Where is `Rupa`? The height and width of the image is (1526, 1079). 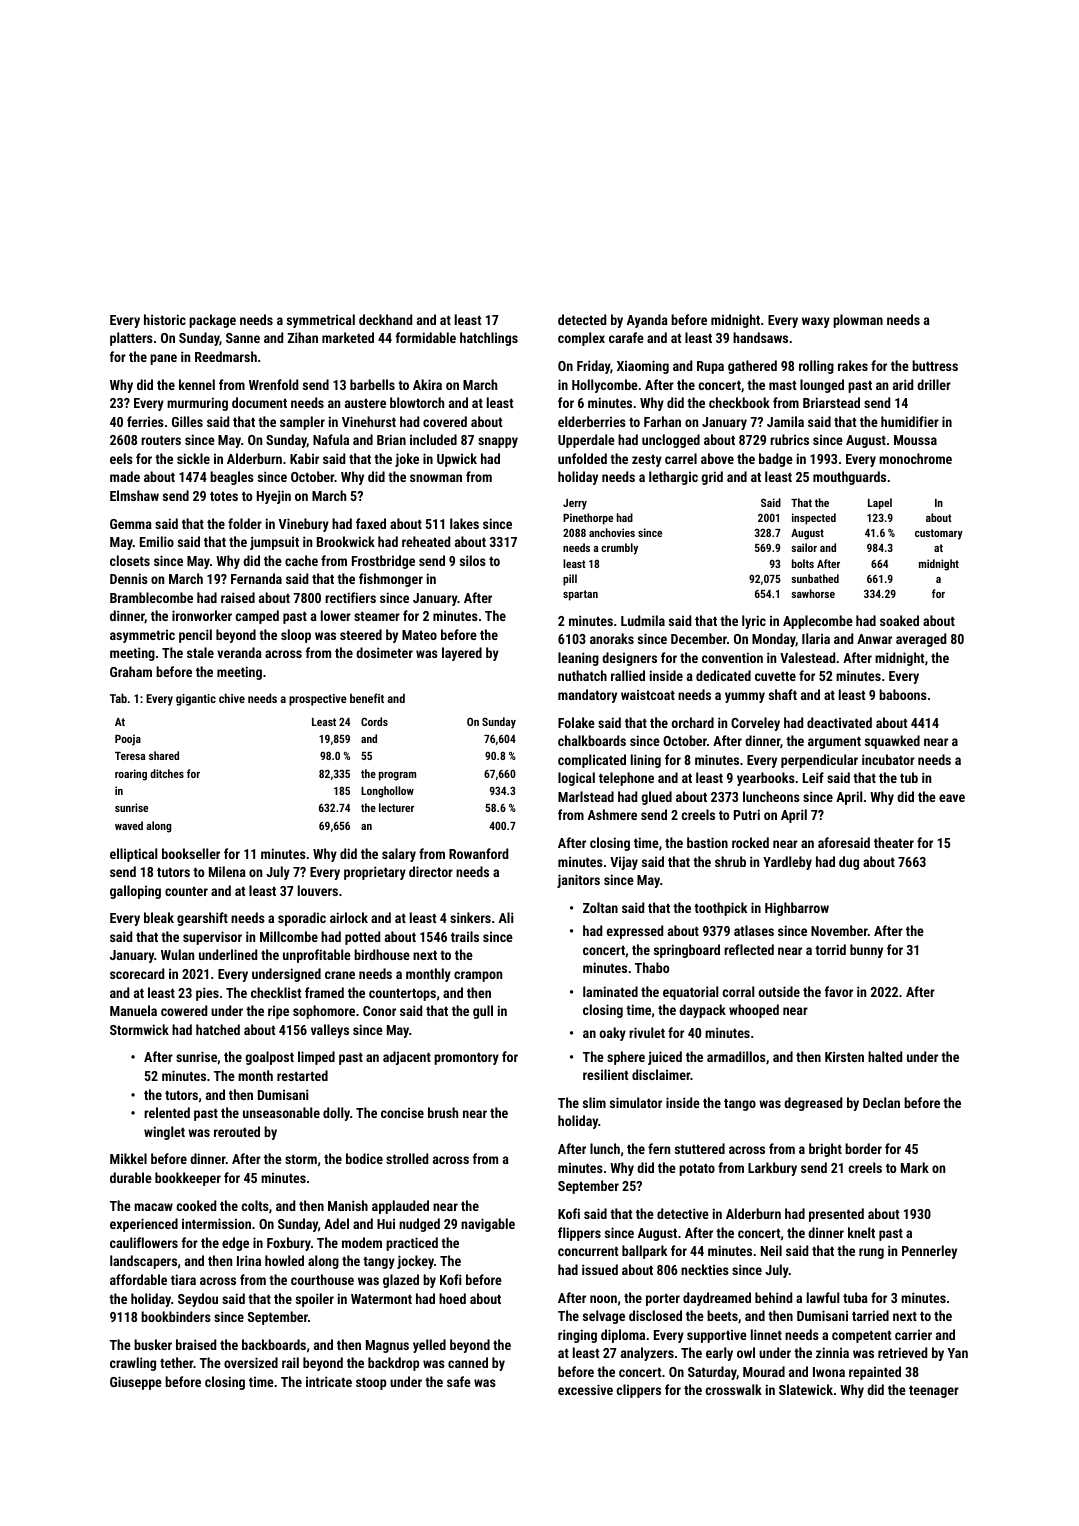 Rupa is located at coordinates (710, 367).
